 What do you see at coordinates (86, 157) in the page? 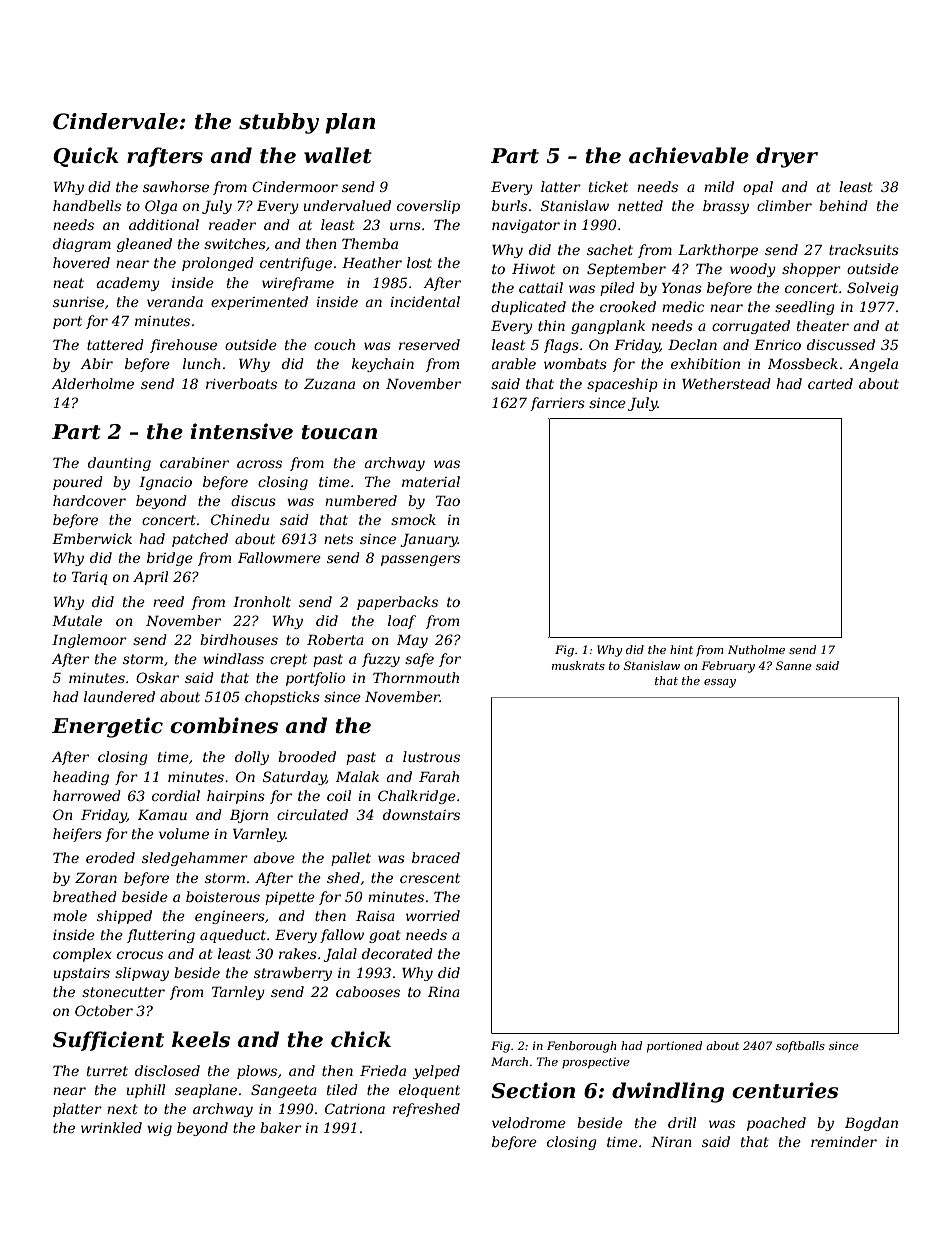
I see `Quick` at bounding box center [86, 157].
